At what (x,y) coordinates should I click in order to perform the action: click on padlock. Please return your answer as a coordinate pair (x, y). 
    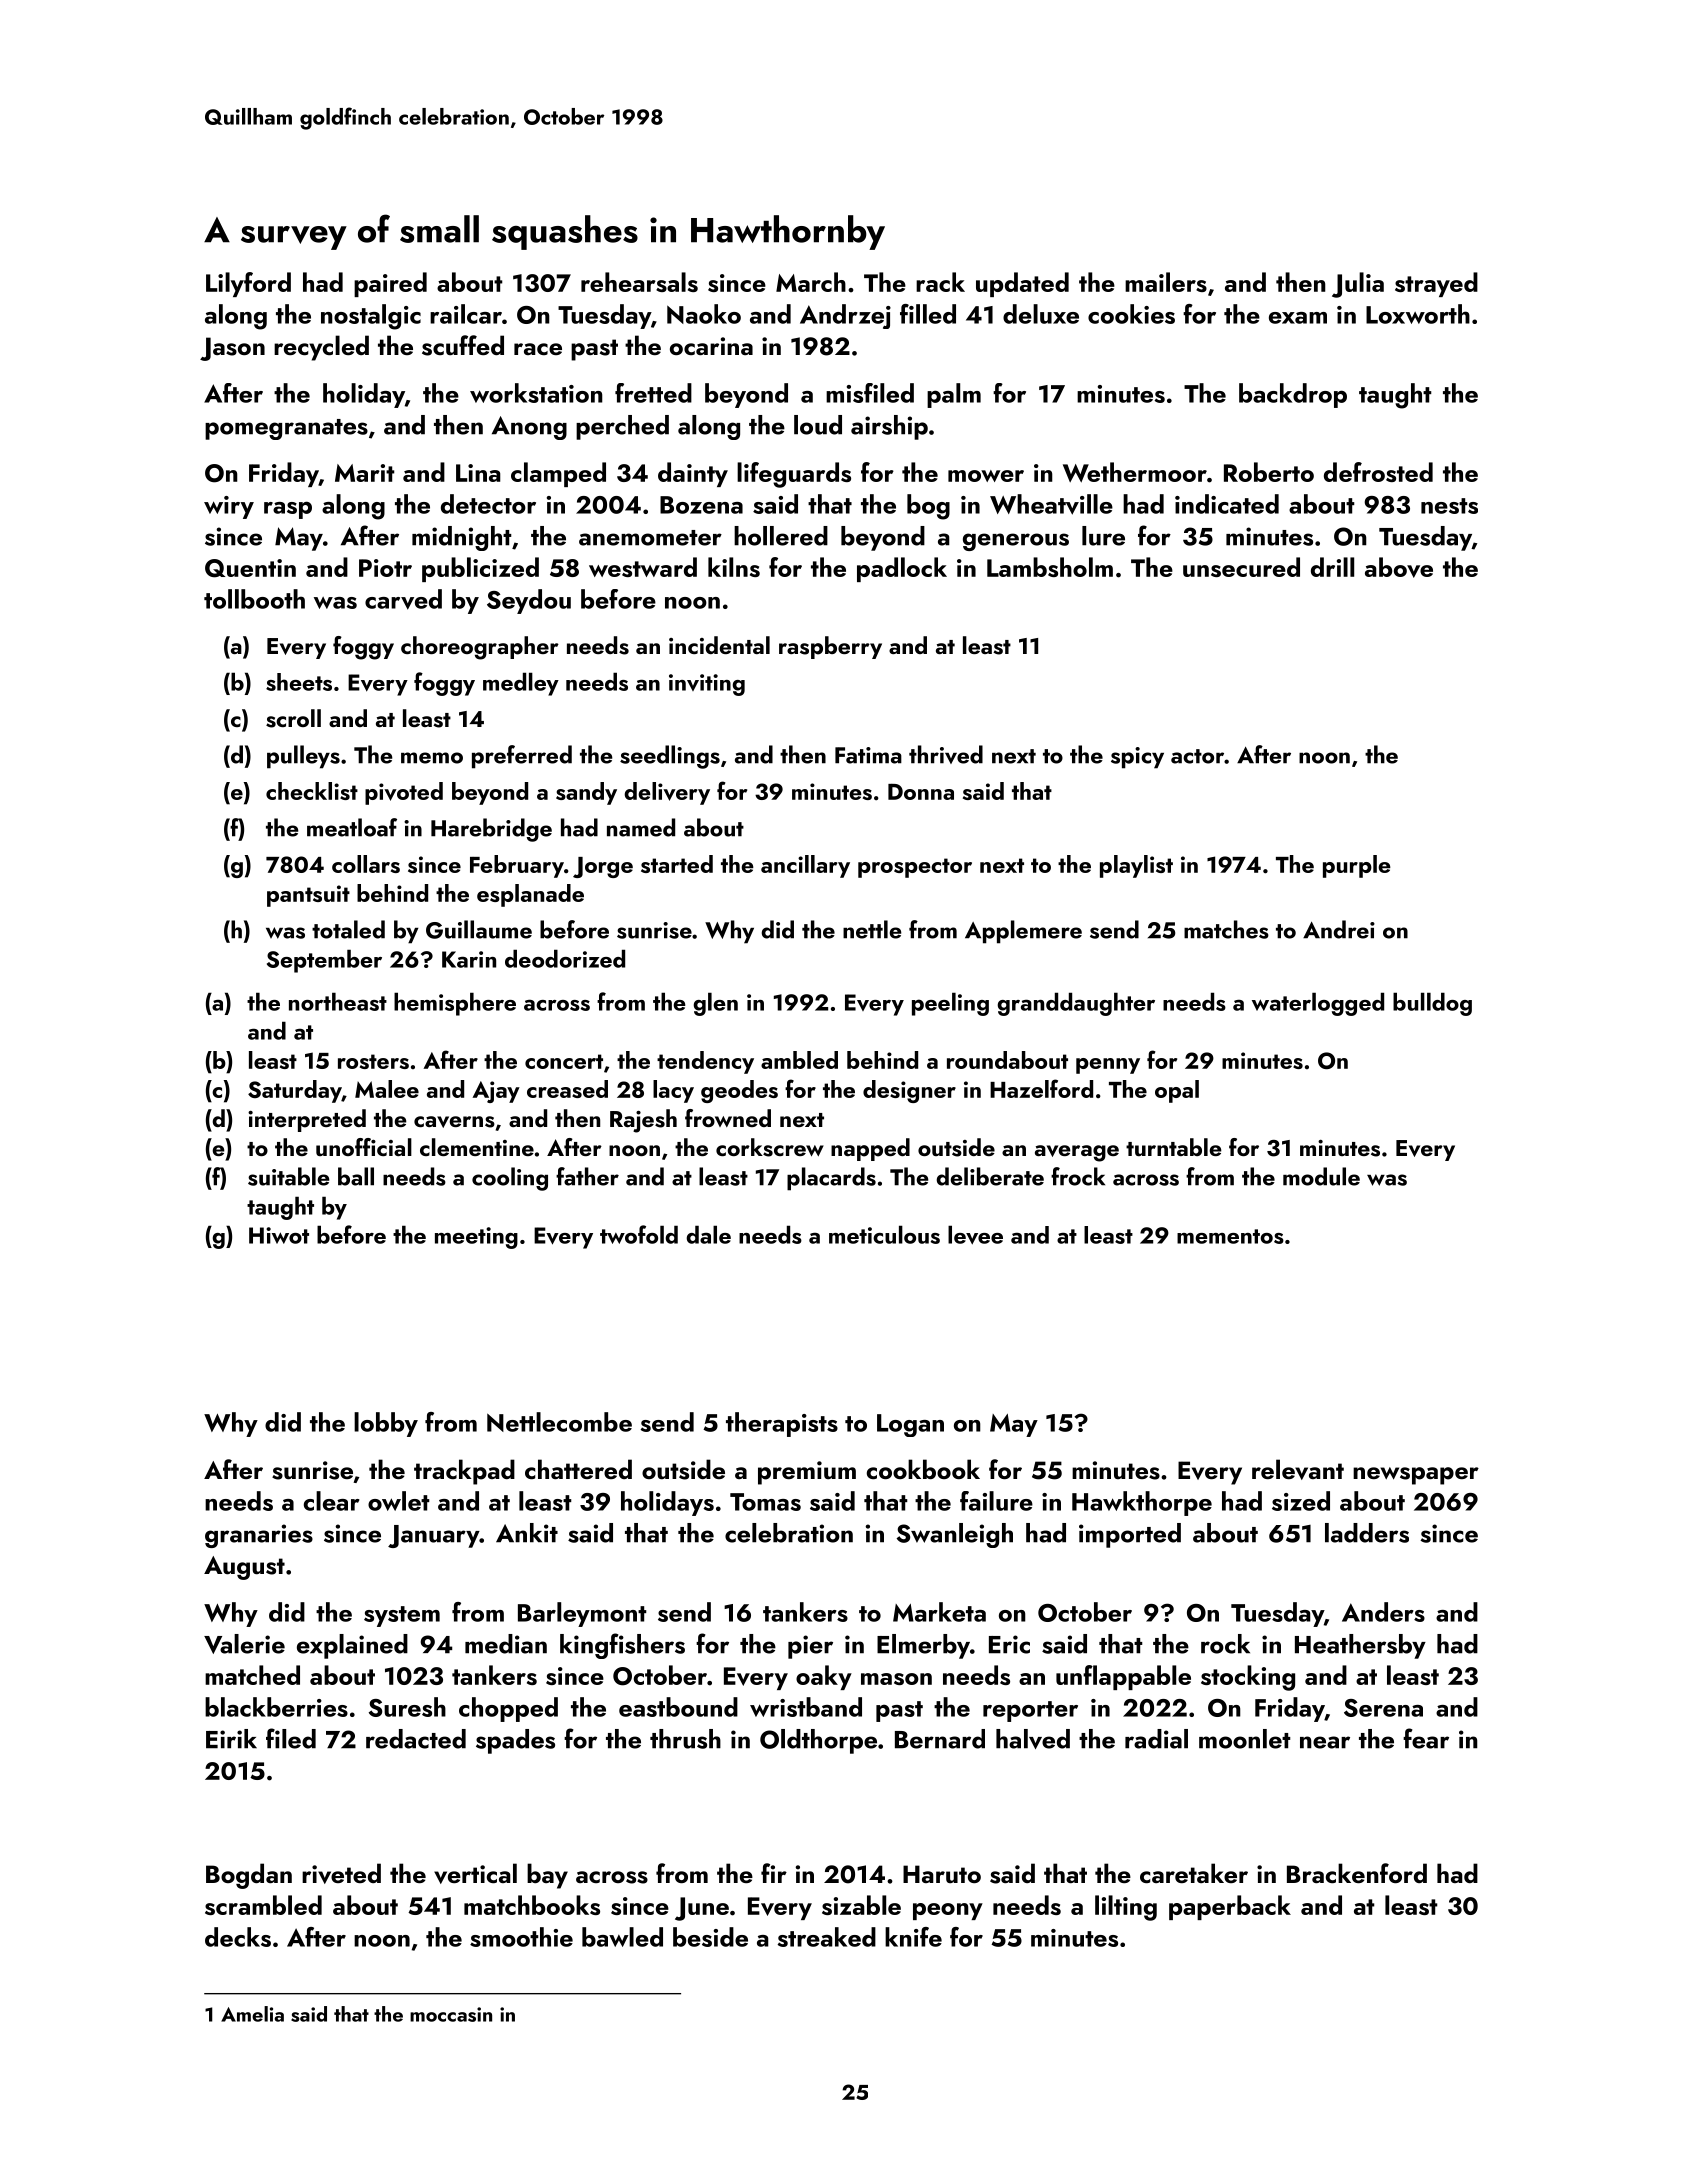
    Looking at the image, I should click on (902, 569).
